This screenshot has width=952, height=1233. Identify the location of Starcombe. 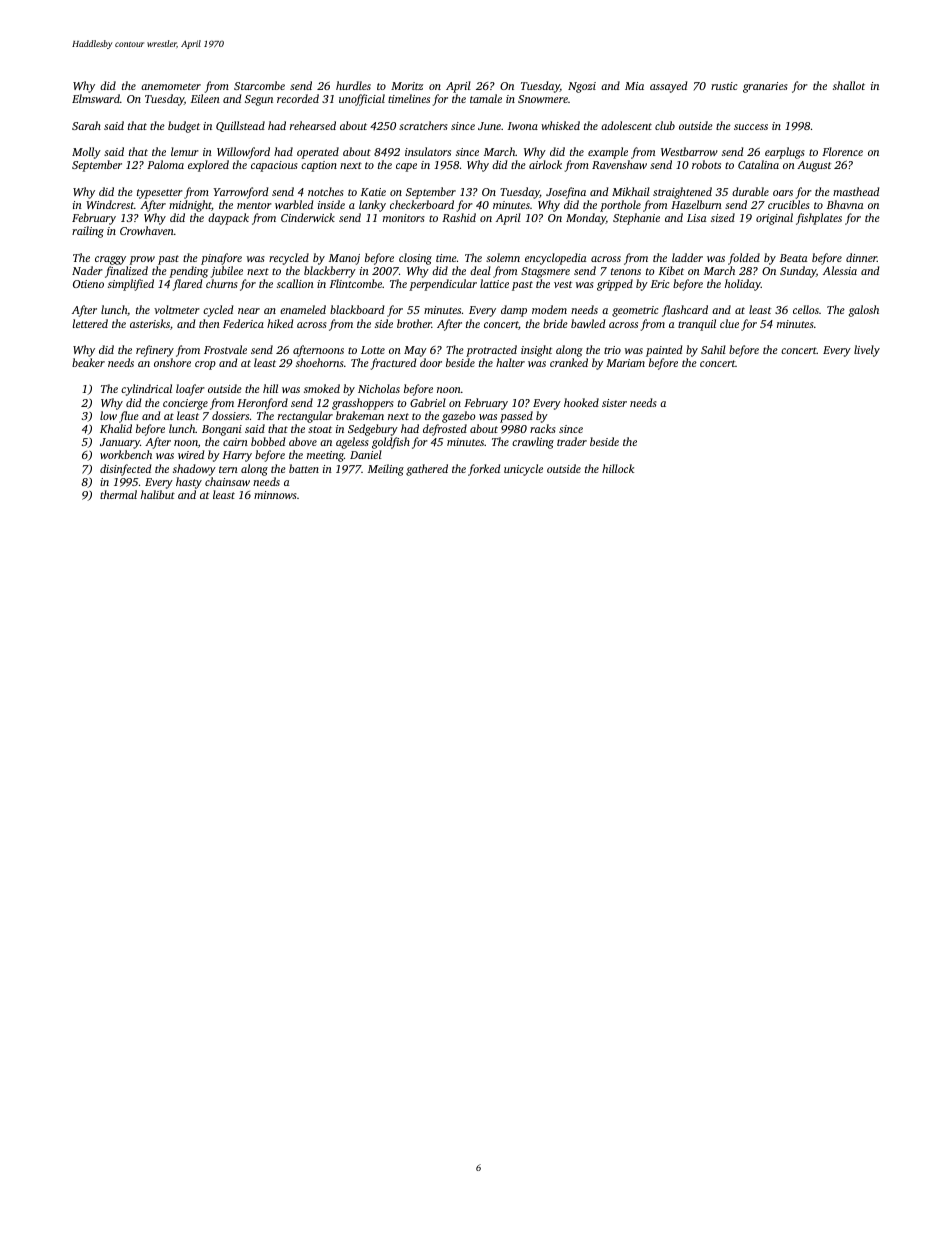
(259, 85).
